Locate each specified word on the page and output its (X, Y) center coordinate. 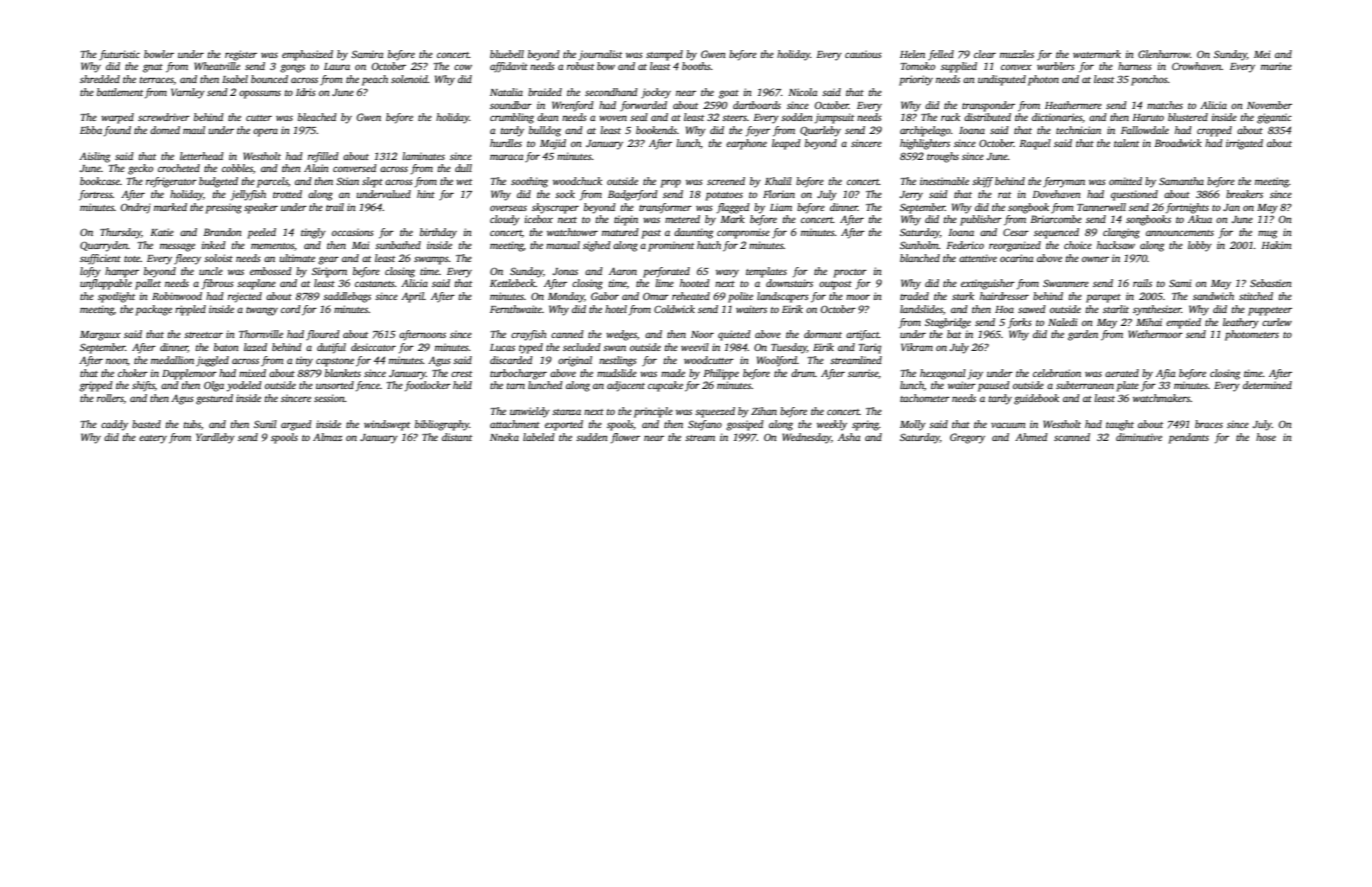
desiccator (373, 347)
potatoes (724, 196)
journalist (600, 55)
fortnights (1187, 208)
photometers (1252, 335)
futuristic (119, 55)
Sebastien (1271, 283)
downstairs (789, 283)
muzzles (1017, 54)
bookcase (100, 181)
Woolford (777, 361)
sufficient (100, 259)
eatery (153, 439)
